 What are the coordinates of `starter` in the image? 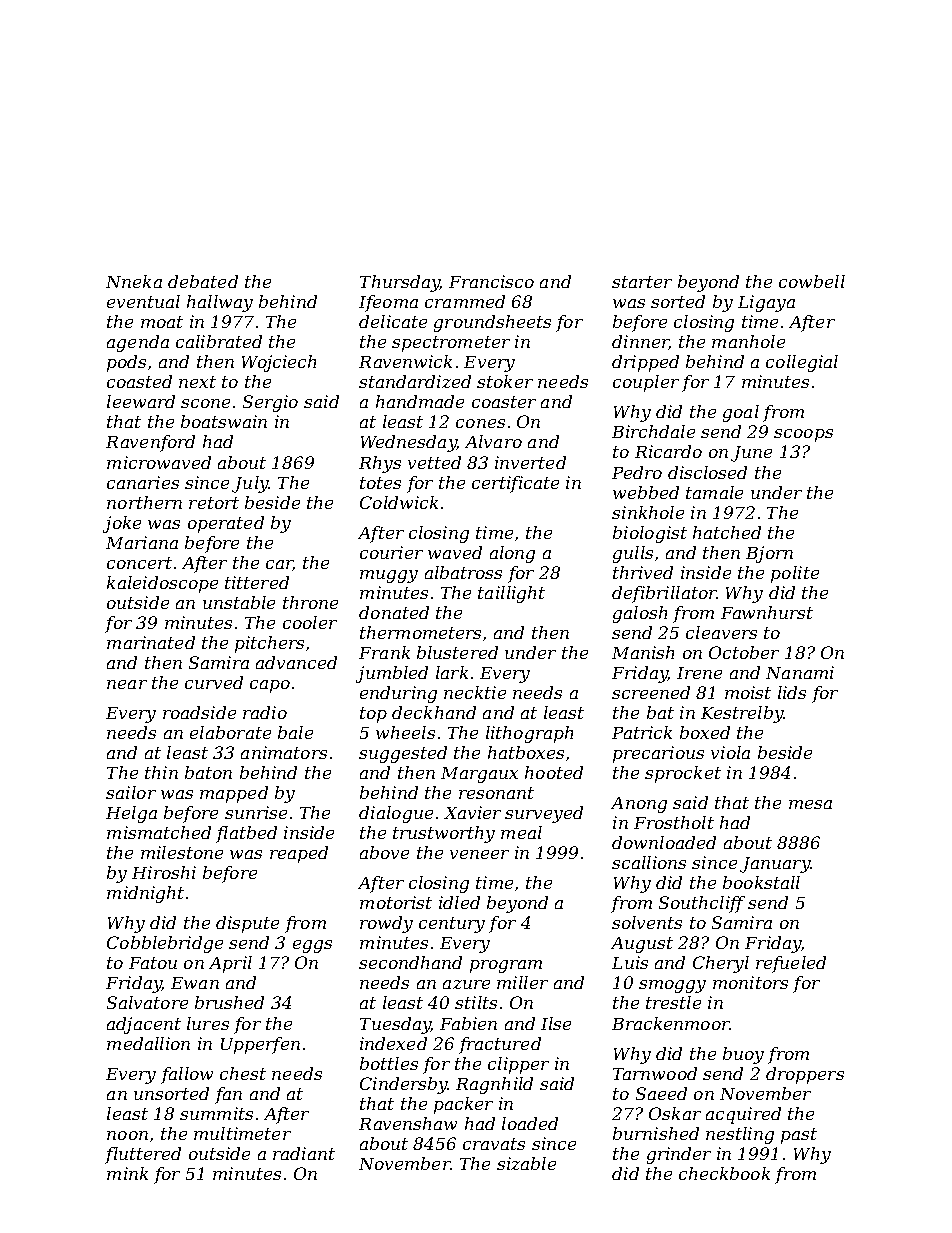 It's located at (642, 282).
